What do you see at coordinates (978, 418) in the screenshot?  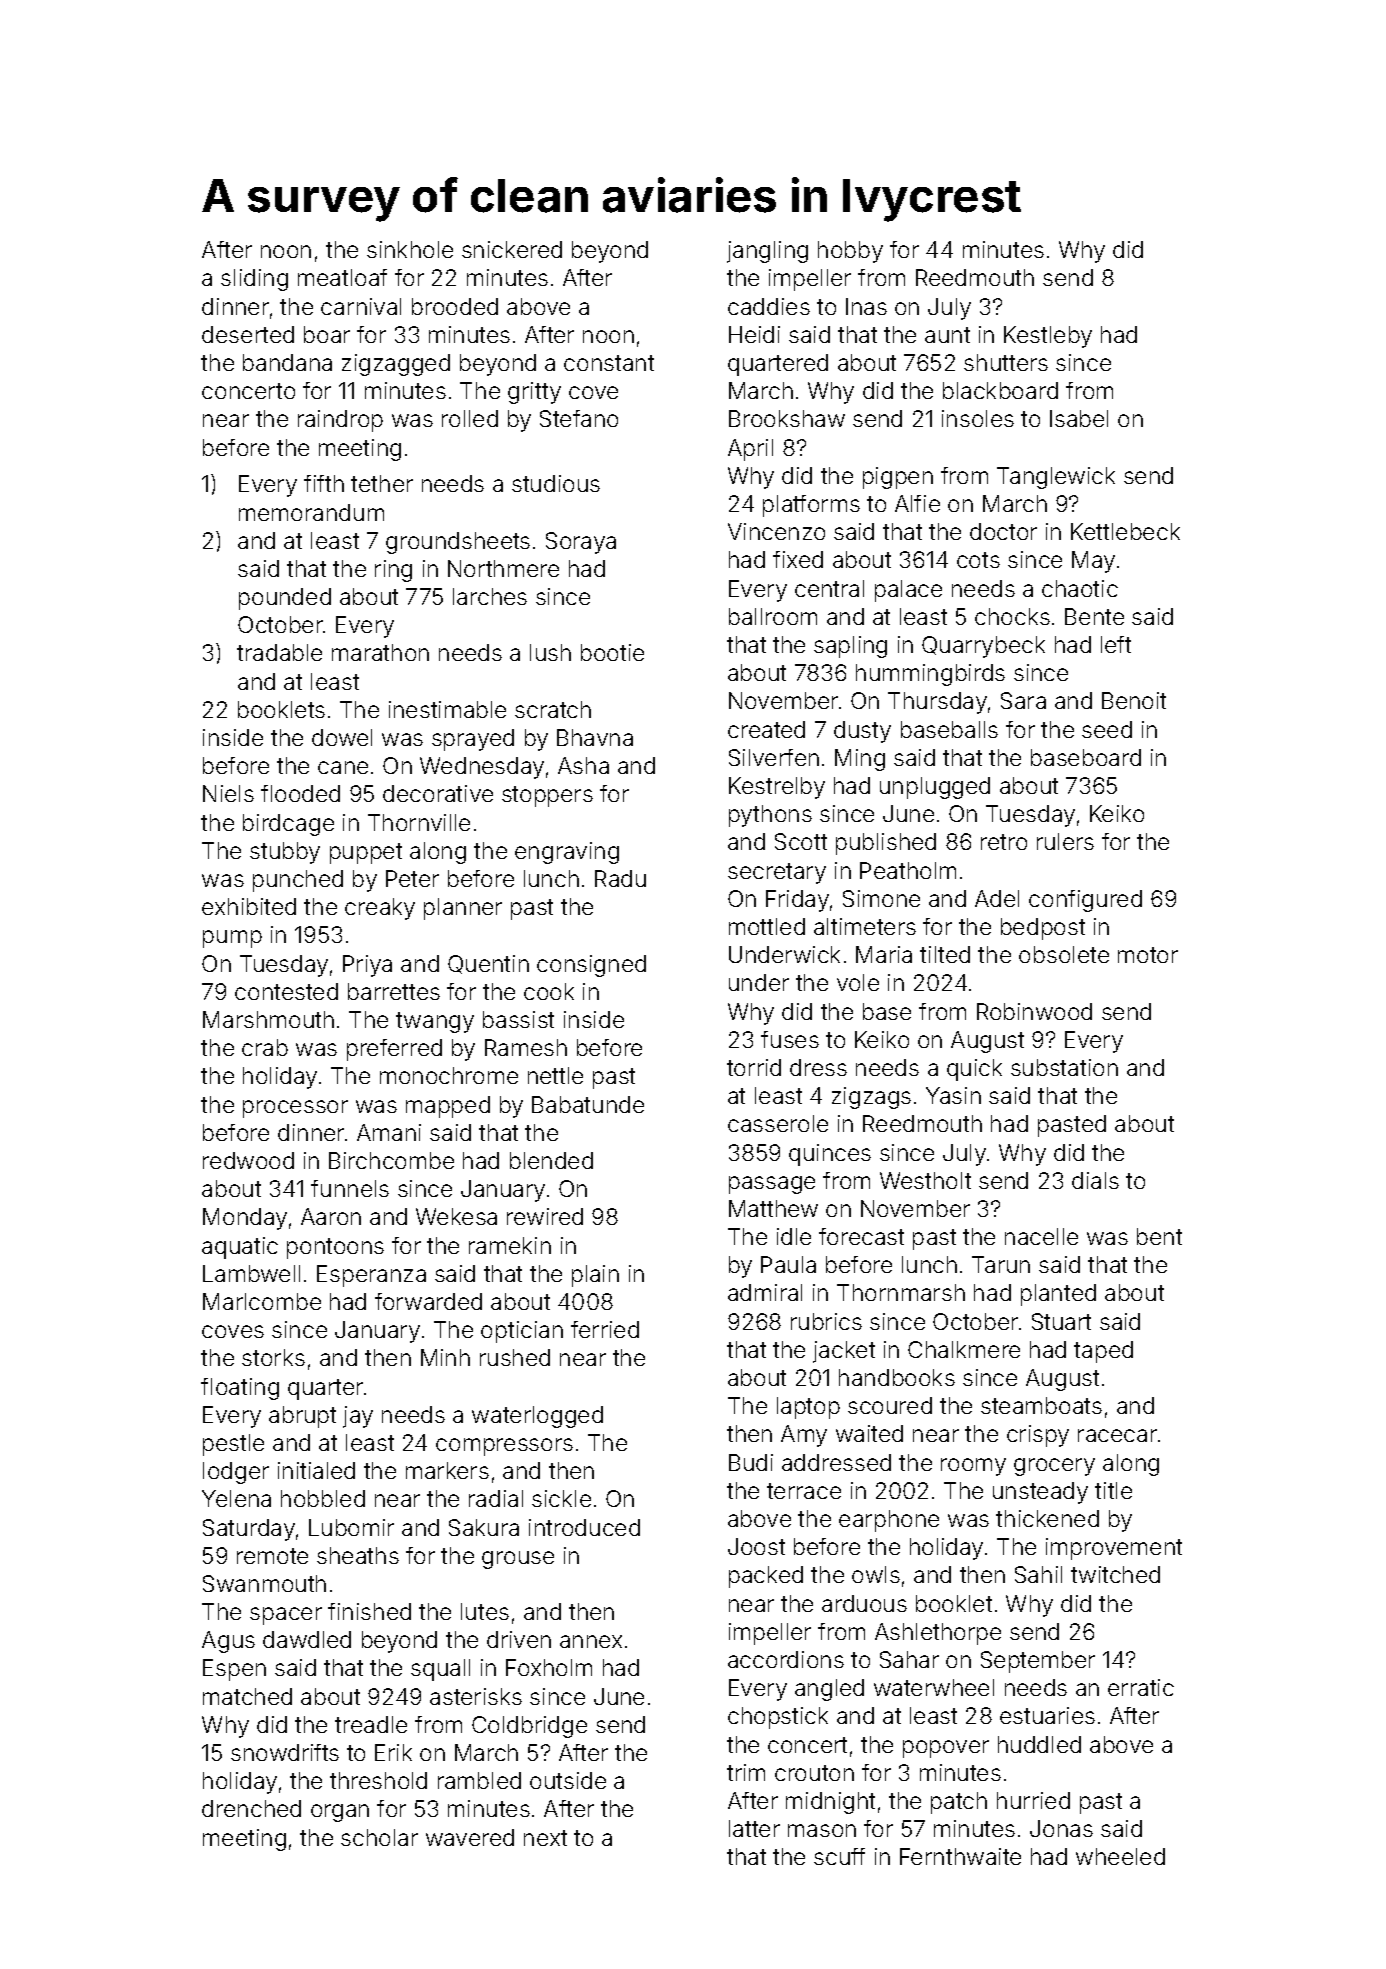 I see `insoles` at bounding box center [978, 418].
